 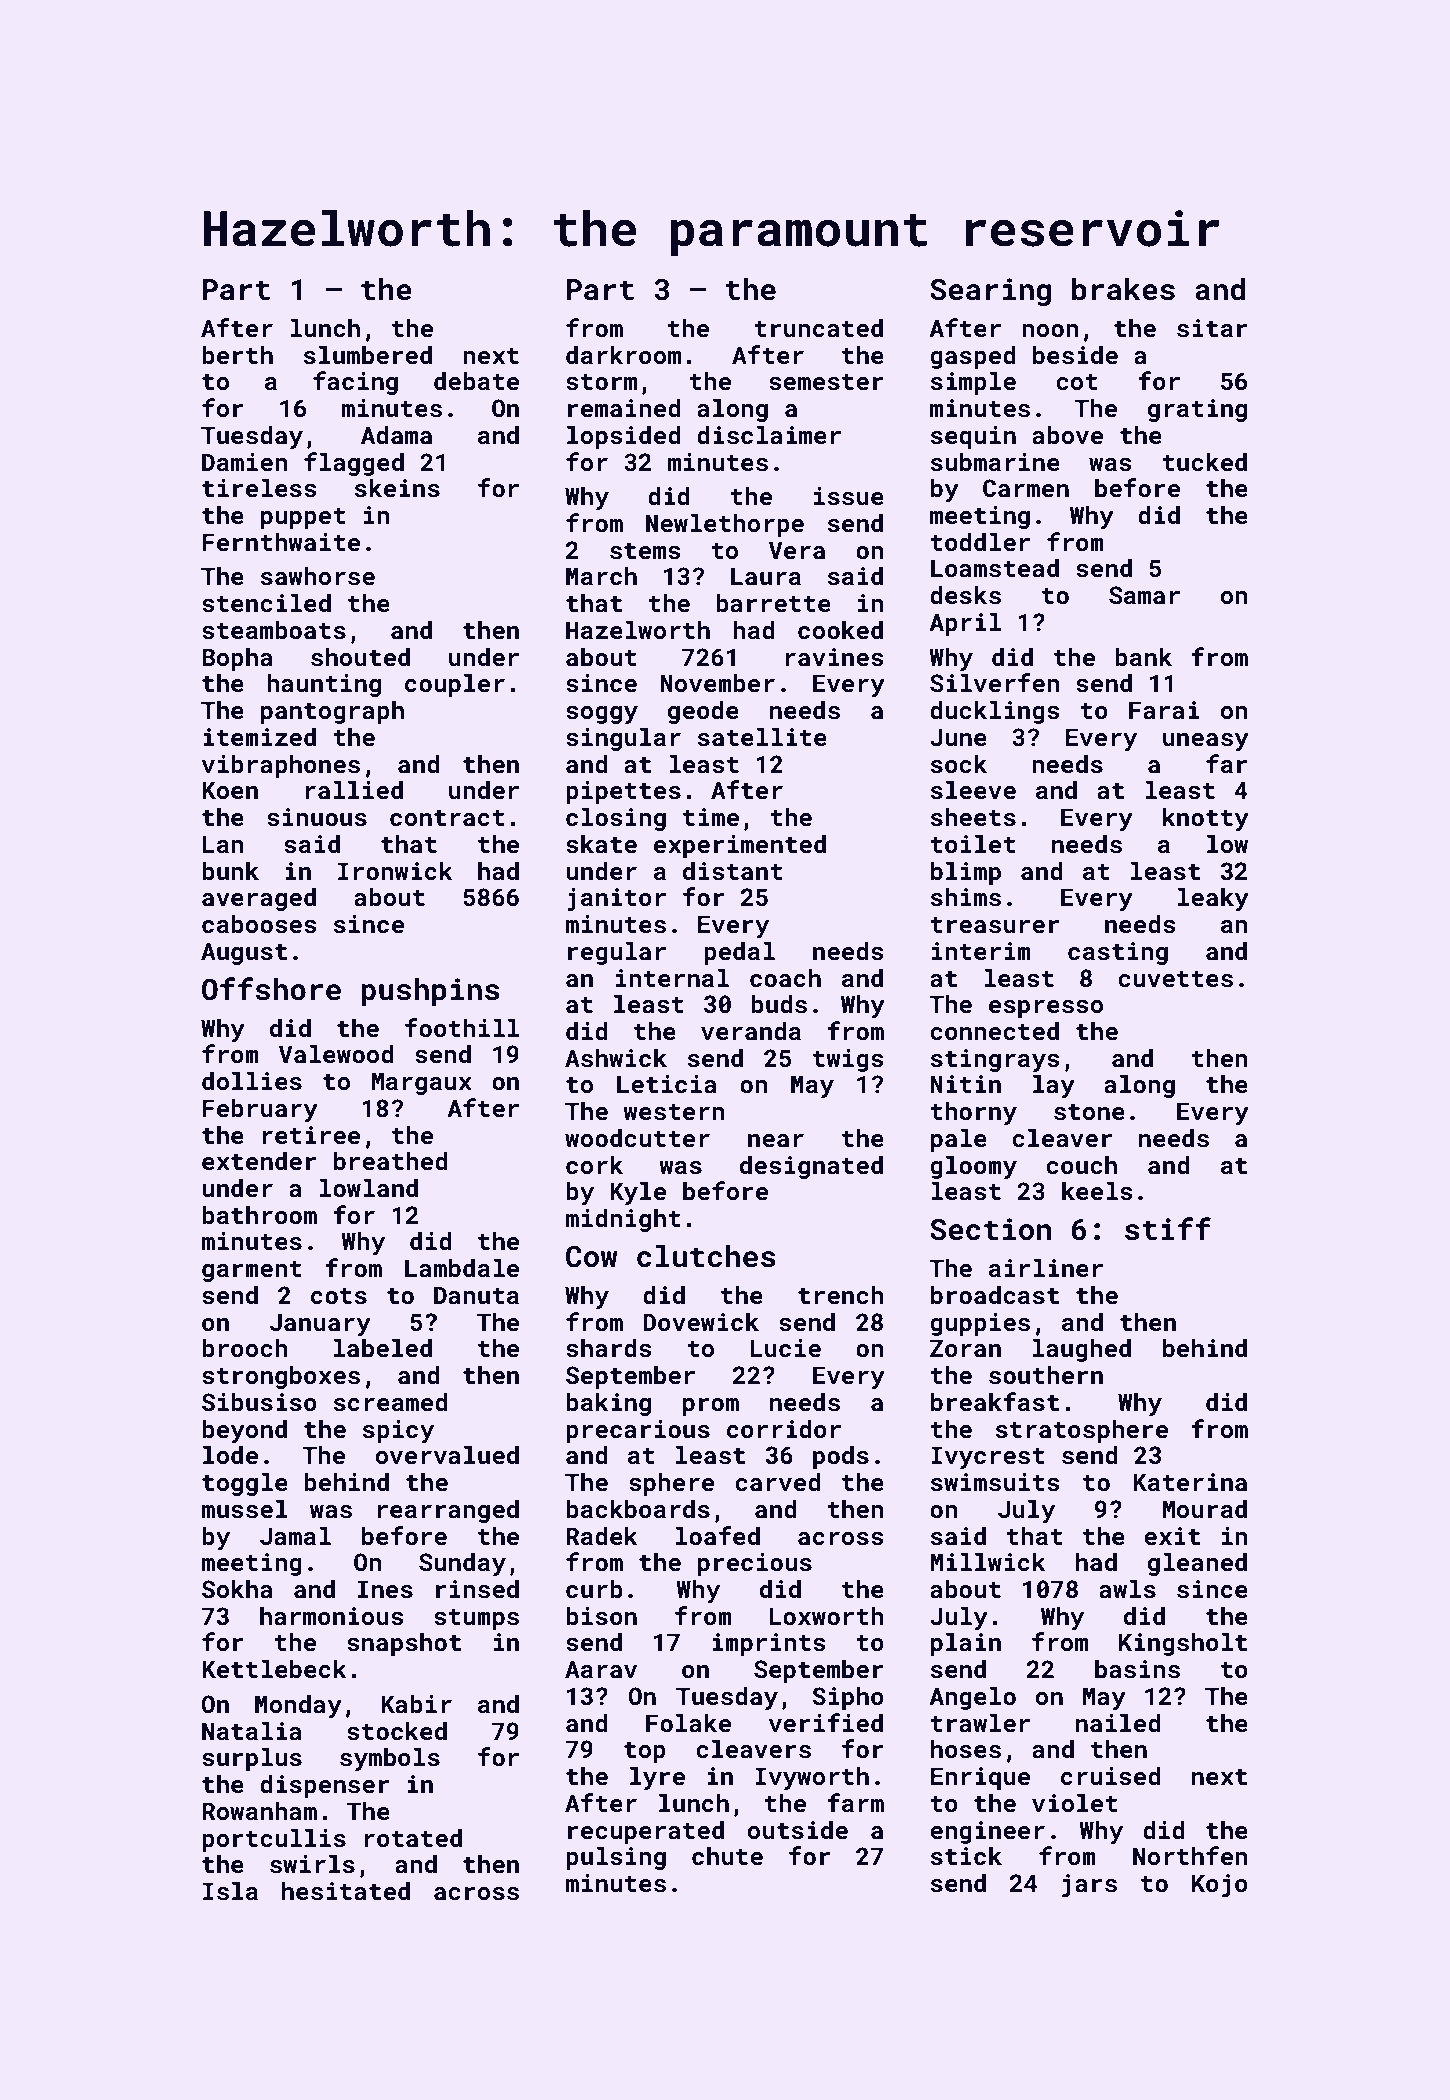 What do you see at coordinates (623, 354) in the page?
I see `darkroom` at bounding box center [623, 354].
